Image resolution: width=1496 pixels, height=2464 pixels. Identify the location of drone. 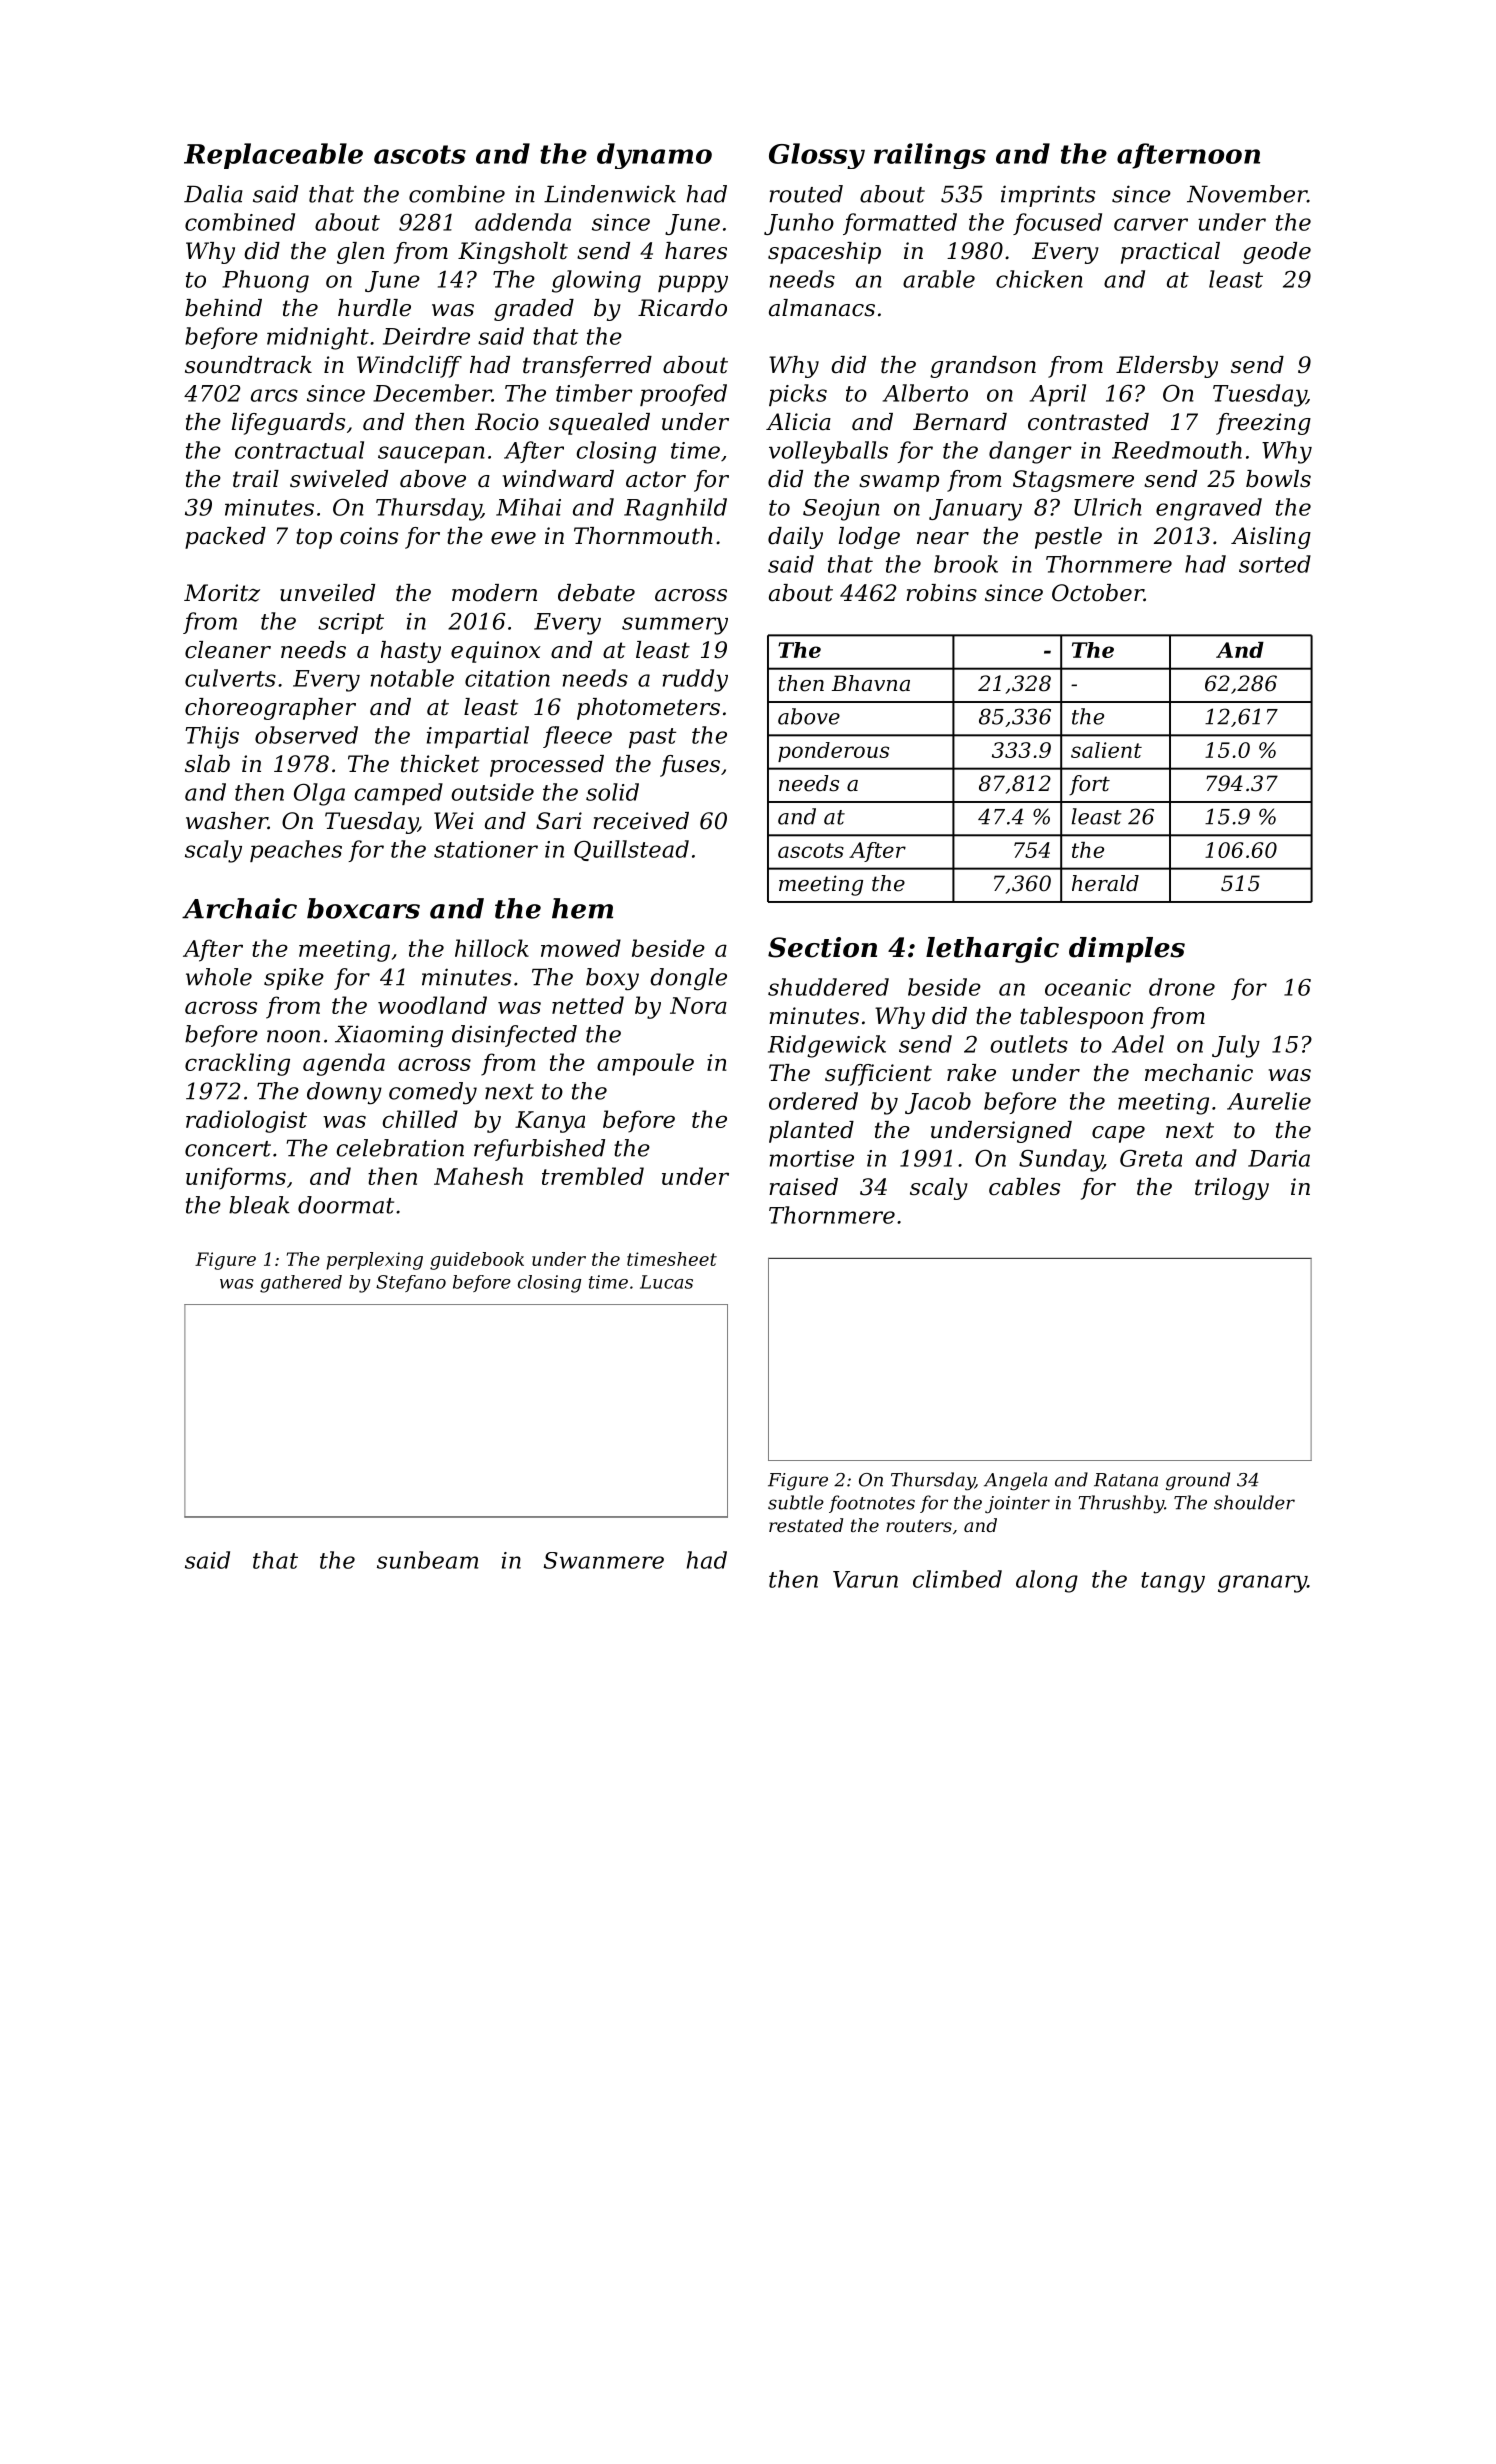
(1182, 987).
